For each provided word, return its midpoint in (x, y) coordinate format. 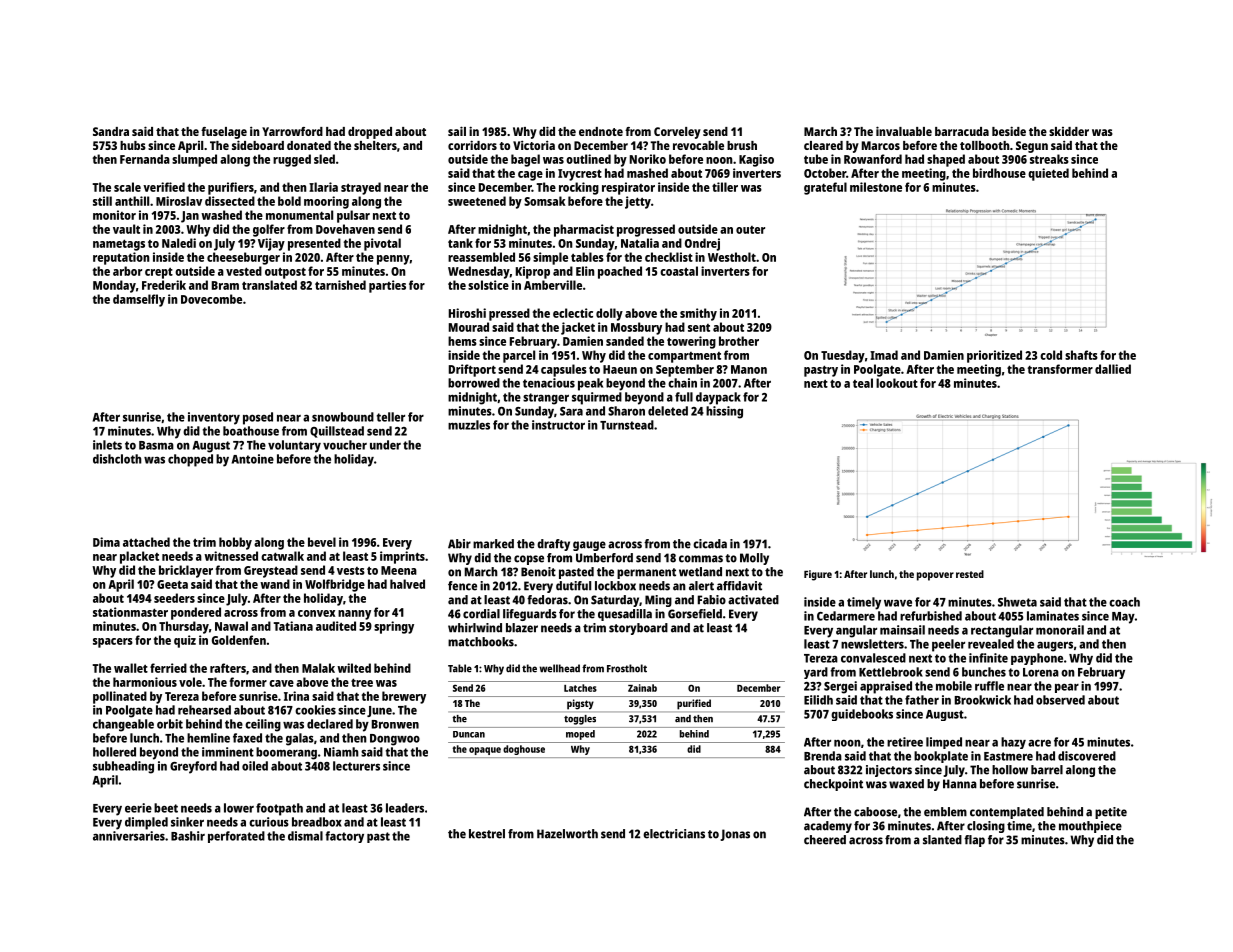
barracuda (962, 131)
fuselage (224, 133)
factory (344, 837)
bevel (322, 542)
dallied (1113, 369)
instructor (558, 425)
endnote (601, 131)
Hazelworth (567, 834)
